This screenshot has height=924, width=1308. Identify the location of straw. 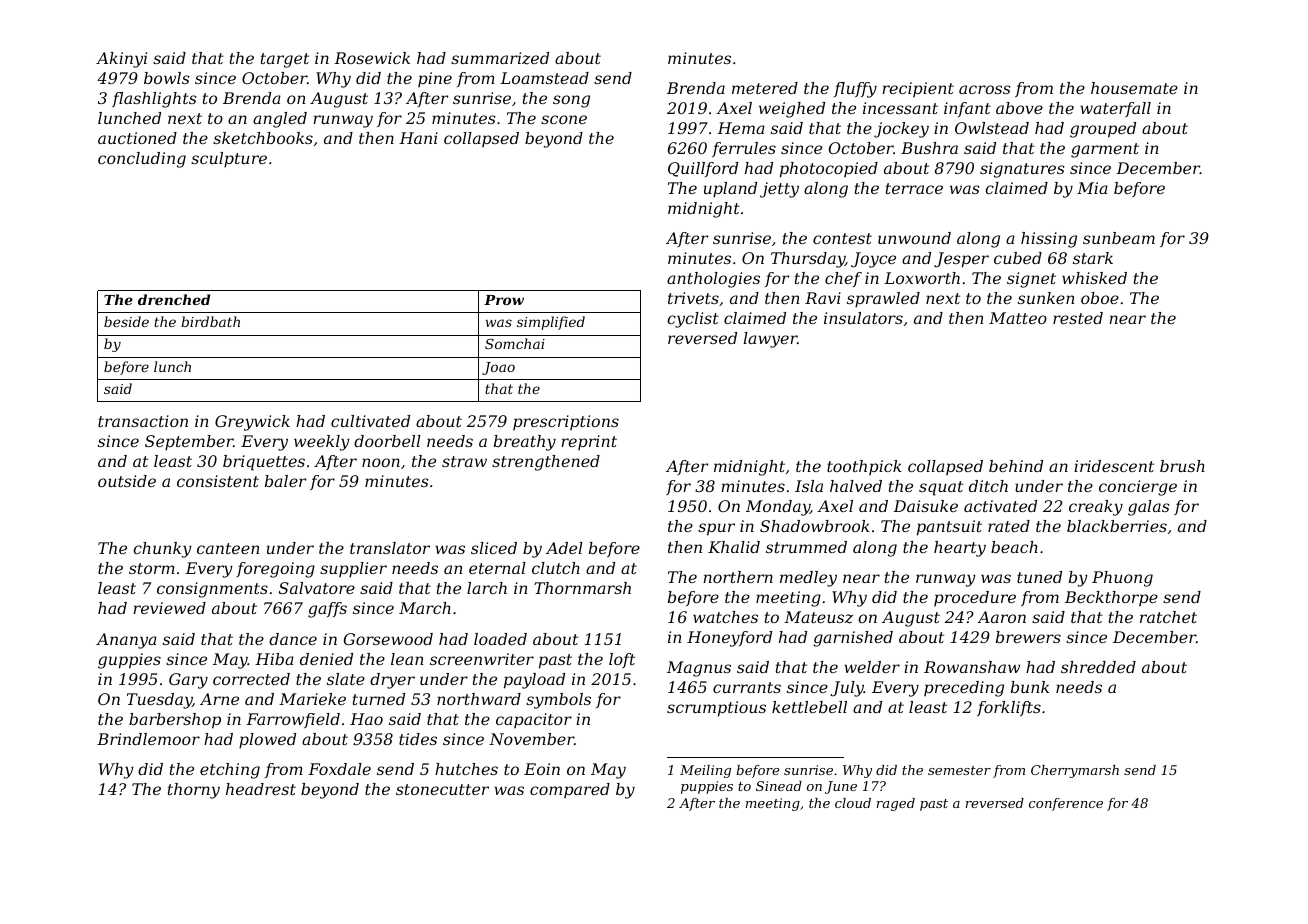
(464, 461).
